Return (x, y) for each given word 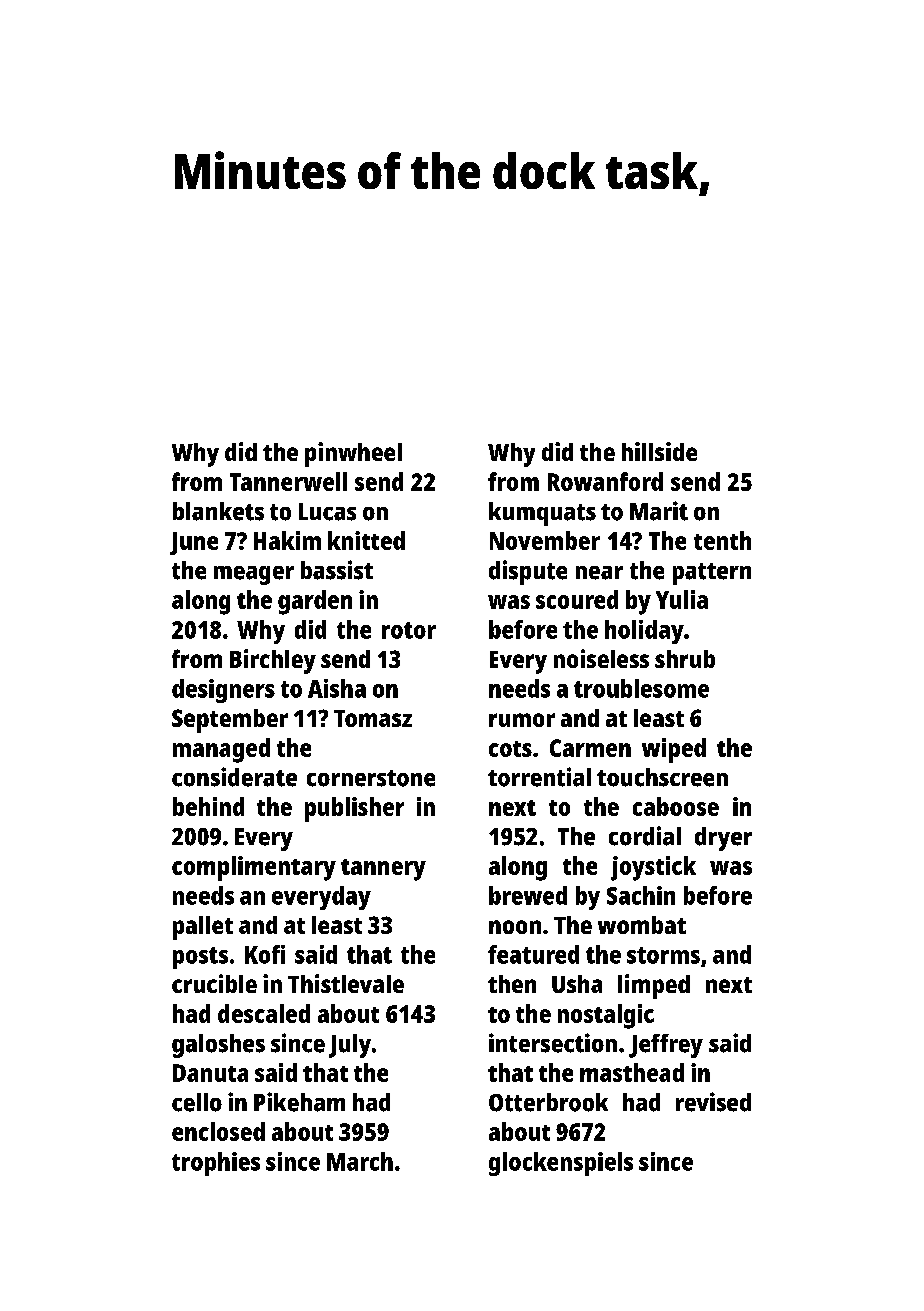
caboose (676, 806)
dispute (528, 572)
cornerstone (371, 778)
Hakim (287, 540)
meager (254, 575)
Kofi (265, 954)
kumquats (542, 514)
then (512, 984)
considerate (234, 777)
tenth (722, 540)
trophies (216, 1164)
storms (663, 955)
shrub (685, 659)
